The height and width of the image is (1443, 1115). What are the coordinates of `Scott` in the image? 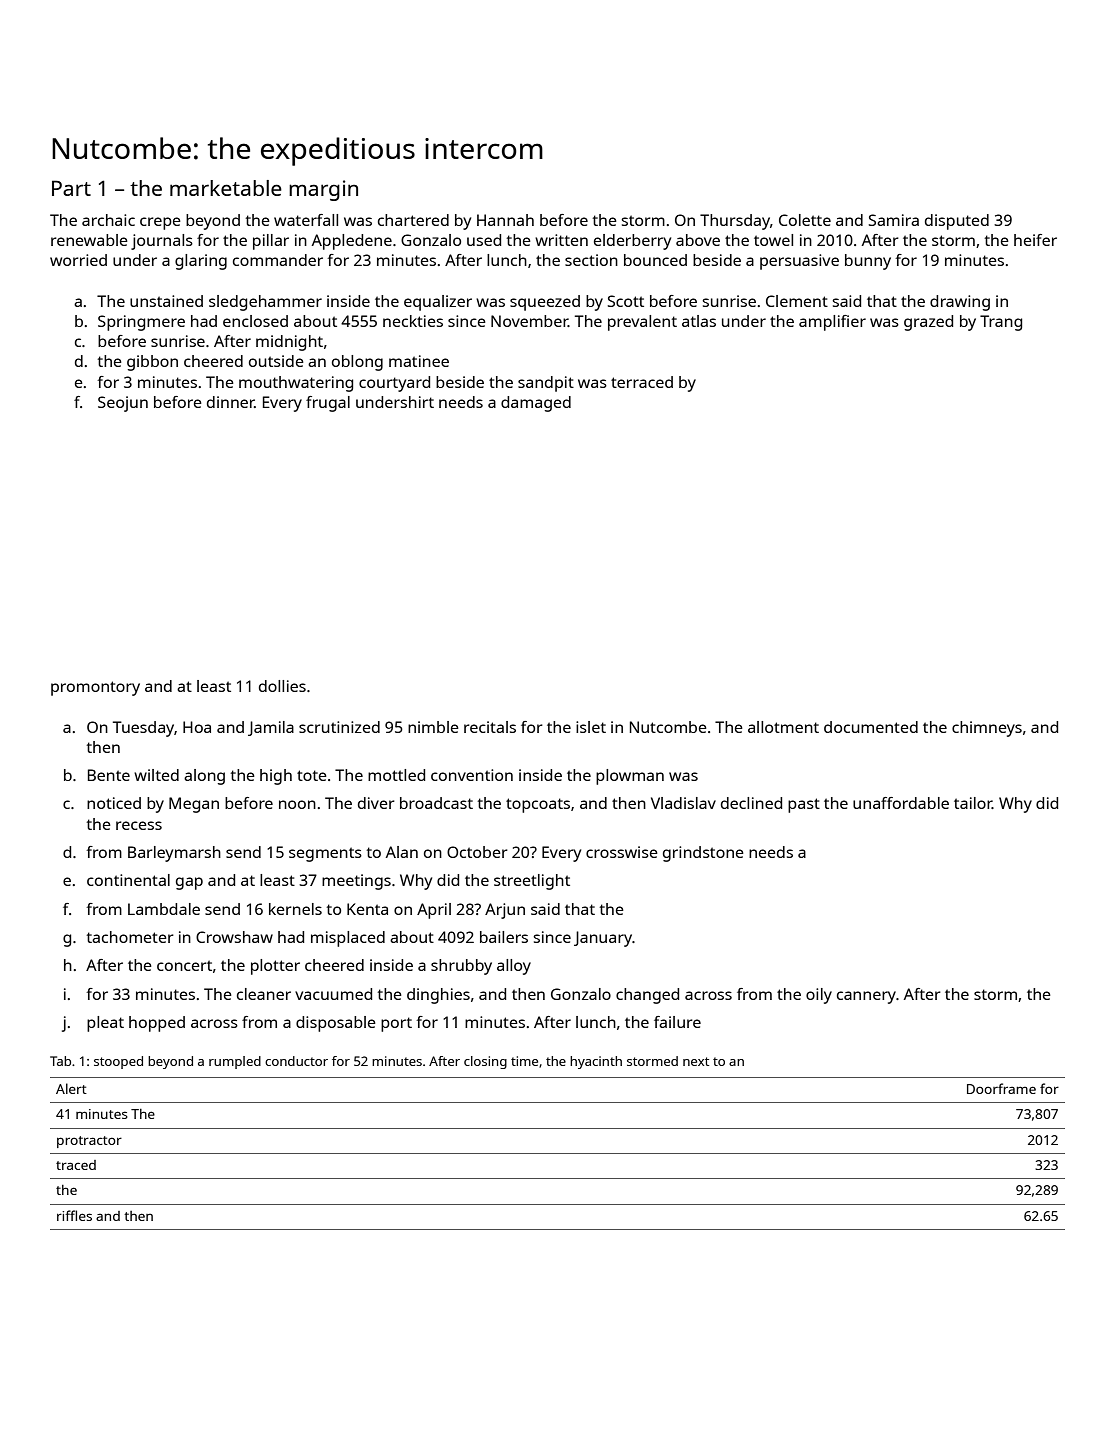 It's located at (626, 301).
